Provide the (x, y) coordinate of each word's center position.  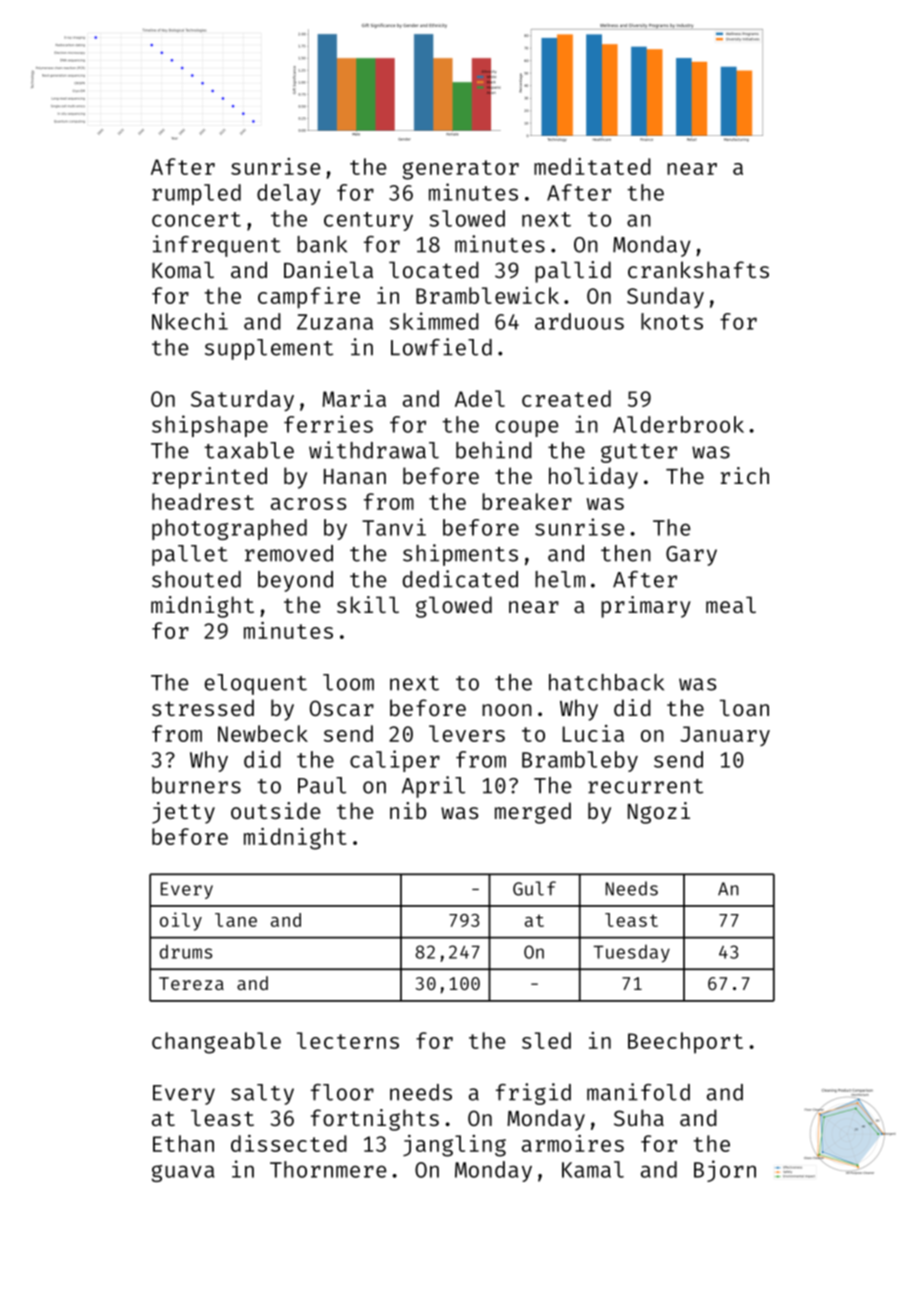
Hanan (355, 476)
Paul (322, 785)
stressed (203, 707)
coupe (527, 428)
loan (744, 707)
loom (348, 682)
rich (745, 475)
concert (196, 219)
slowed (467, 218)
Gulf (534, 888)
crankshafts (698, 269)
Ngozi (659, 813)
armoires (573, 1143)
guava (183, 1173)
